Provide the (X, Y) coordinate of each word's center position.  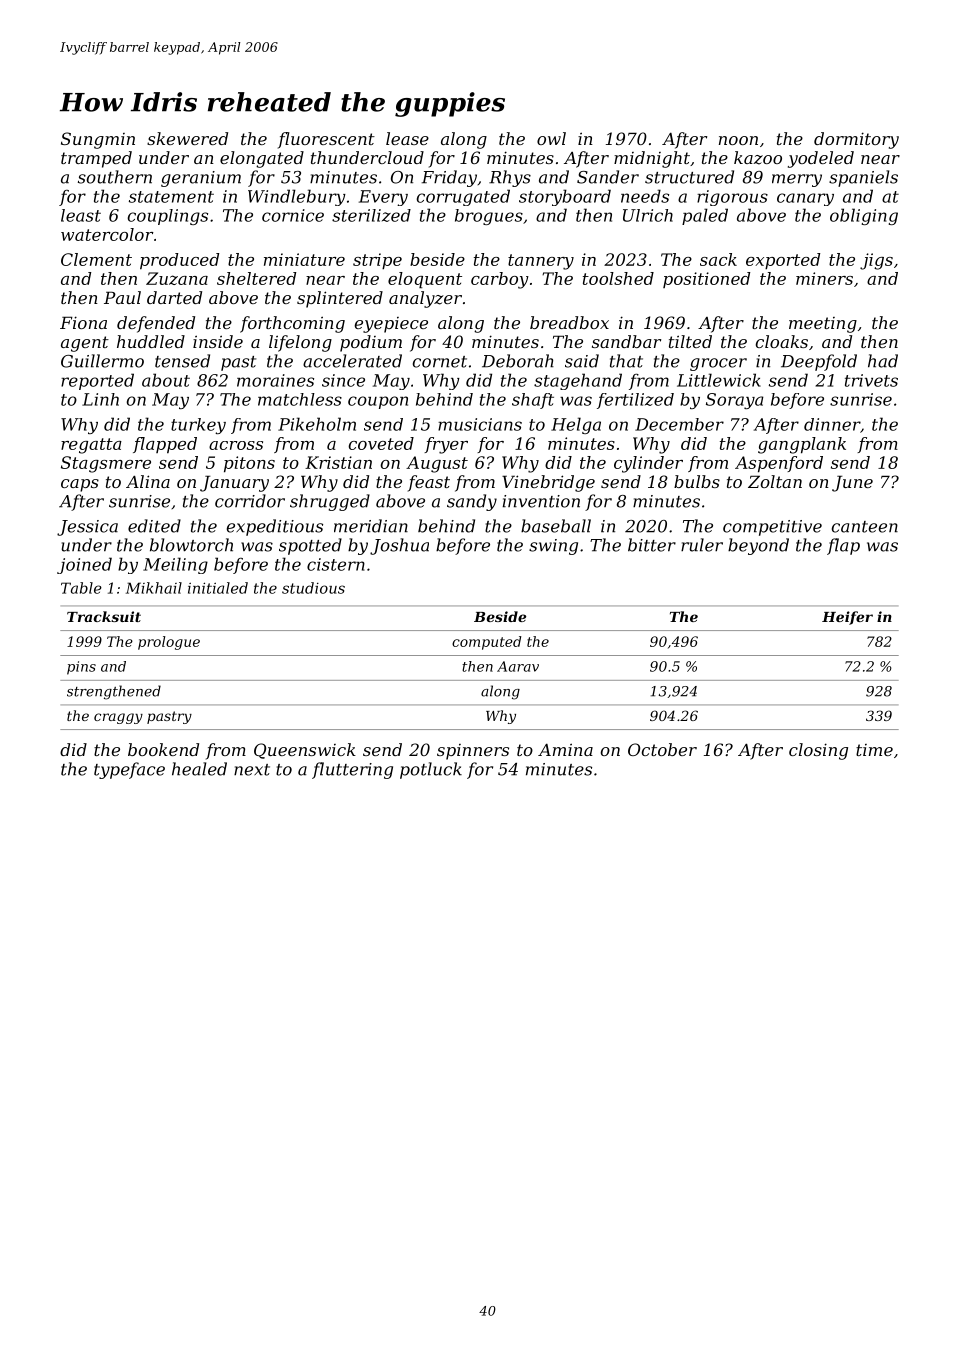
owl (551, 138)
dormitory (856, 140)
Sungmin (98, 140)
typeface (129, 770)
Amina (565, 749)
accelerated (352, 361)
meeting (823, 325)
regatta (91, 446)
